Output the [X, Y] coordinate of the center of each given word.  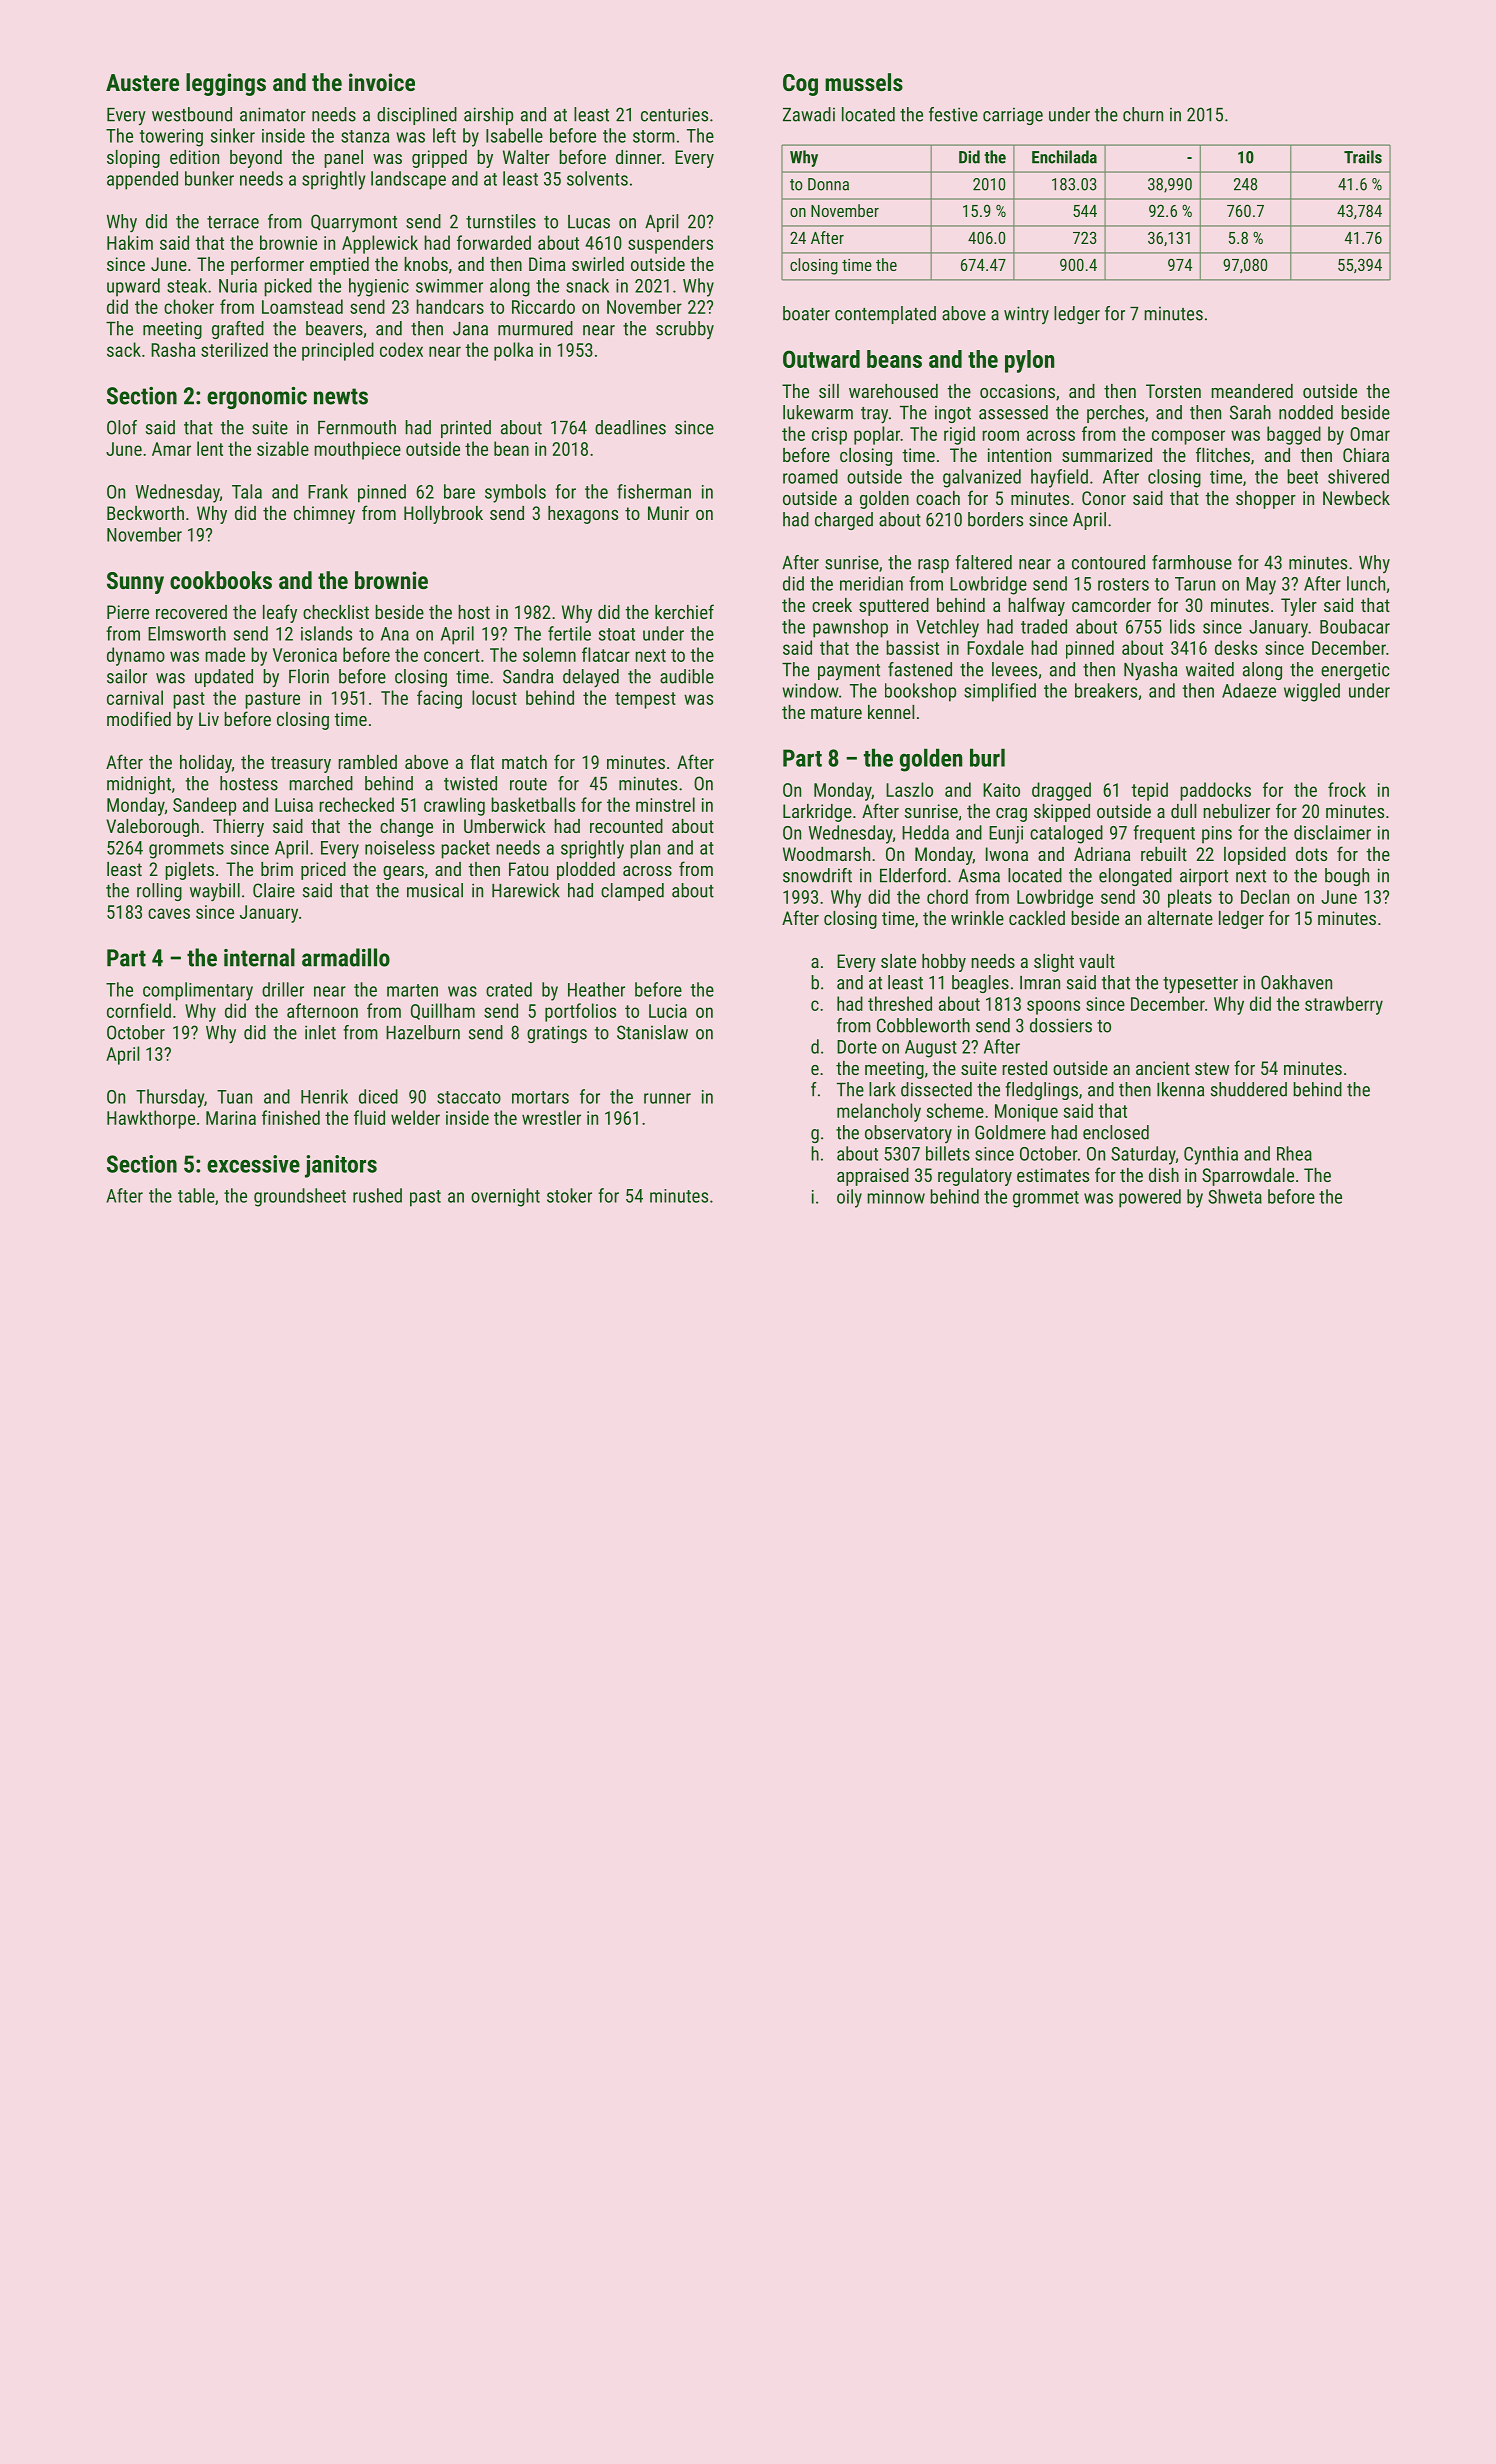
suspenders [670, 244]
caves [169, 913]
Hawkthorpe [151, 1119]
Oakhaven [1296, 982]
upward [133, 287]
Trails [1363, 157]
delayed [591, 678]
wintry [1026, 315]
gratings [557, 1034]
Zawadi [809, 114]
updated [224, 678]
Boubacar [1355, 626]
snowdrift [817, 875]
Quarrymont [354, 223]
